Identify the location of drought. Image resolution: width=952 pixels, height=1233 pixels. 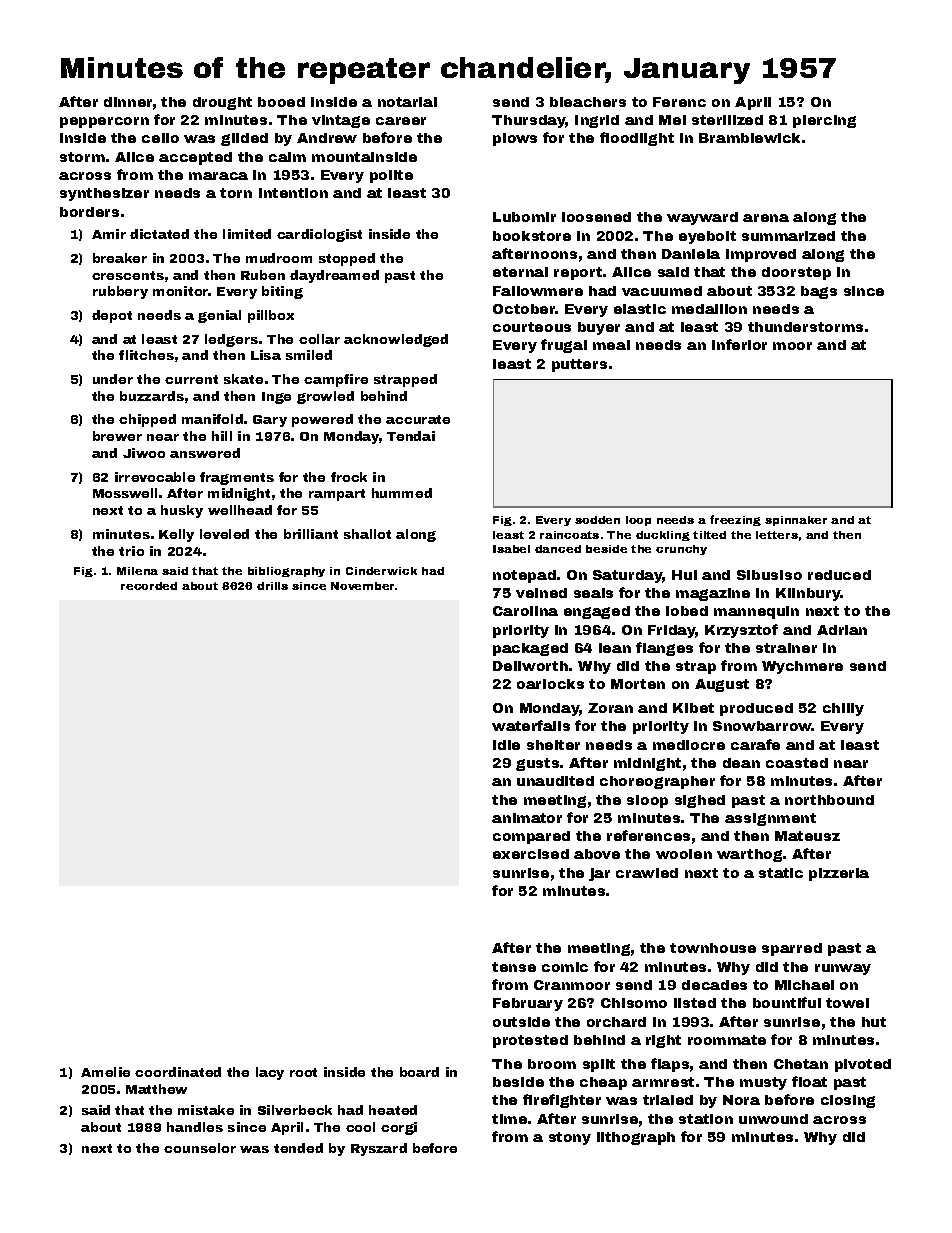
(222, 103).
